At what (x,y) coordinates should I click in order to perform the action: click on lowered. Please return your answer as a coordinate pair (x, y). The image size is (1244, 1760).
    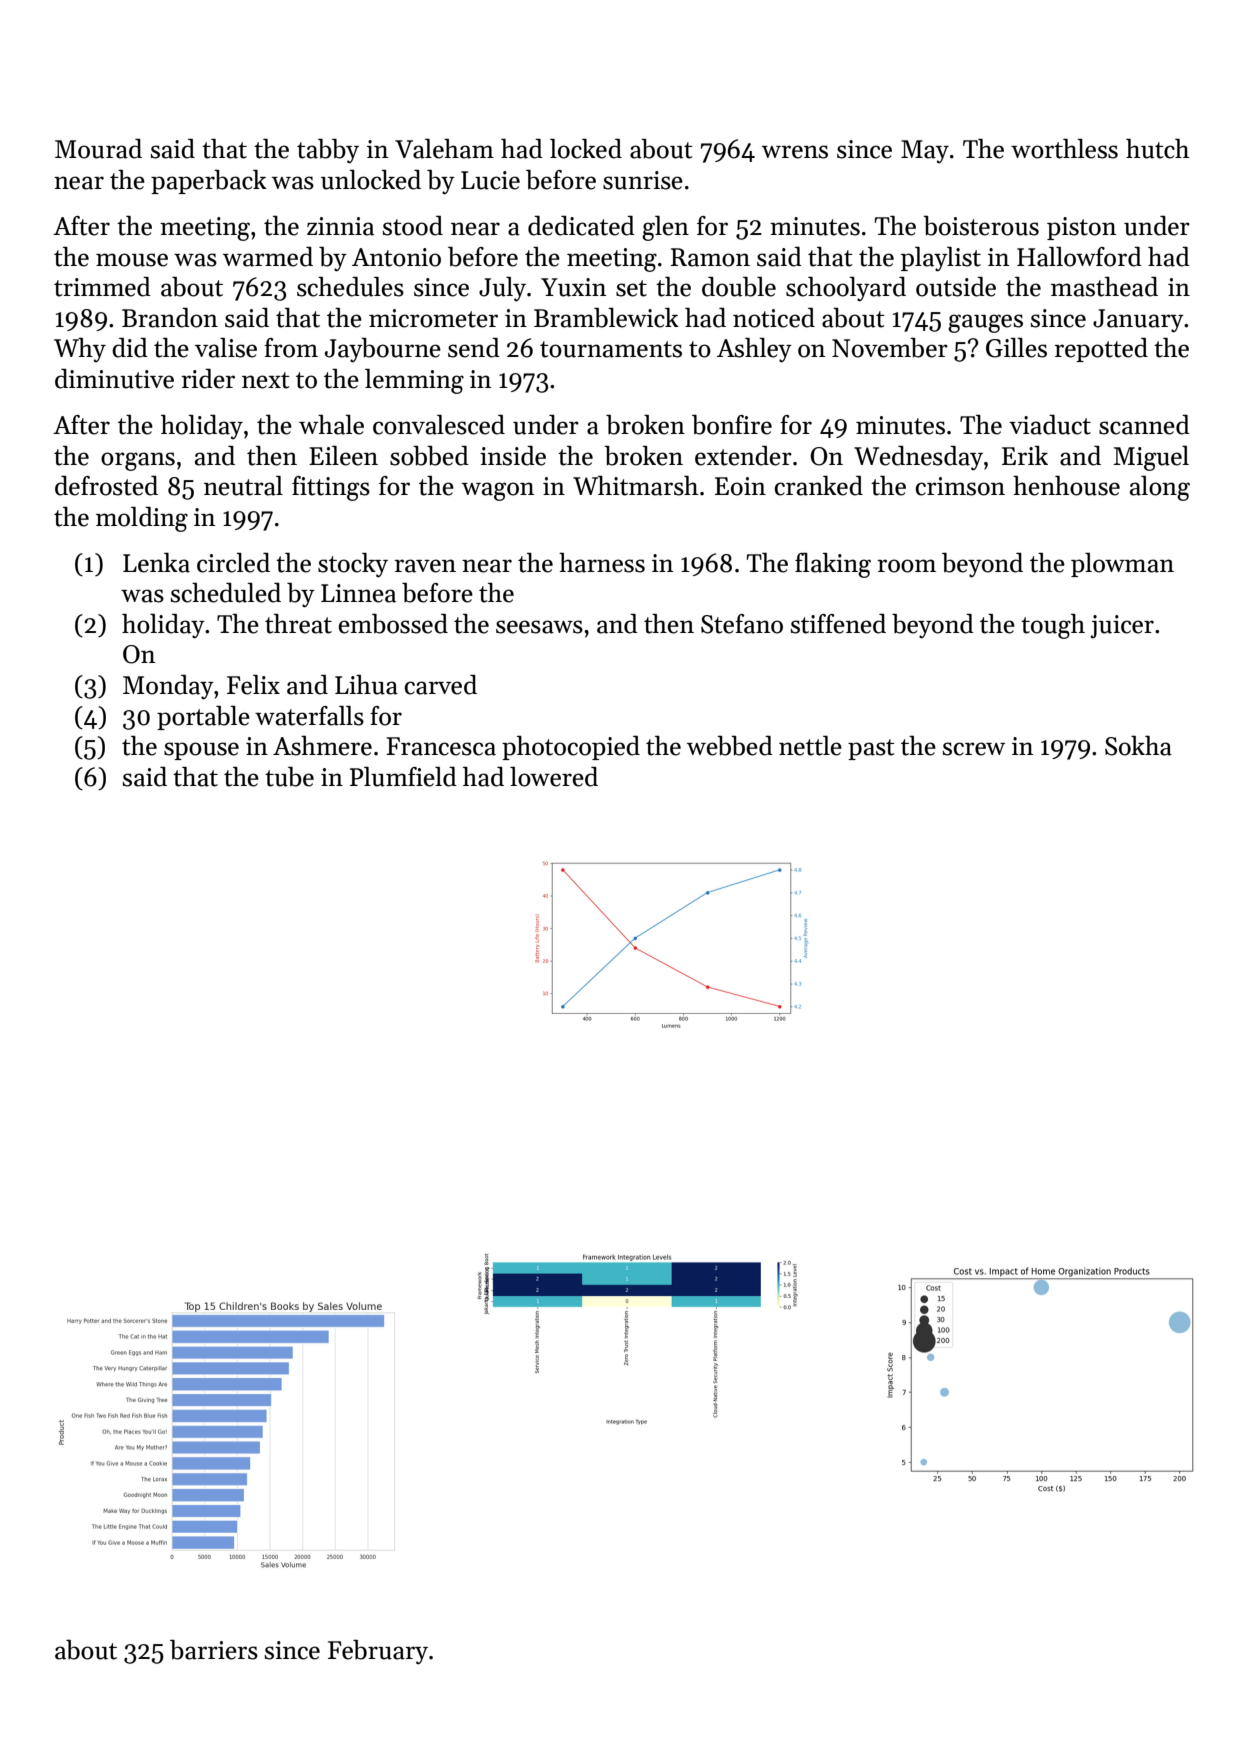
    Looking at the image, I should click on (554, 777).
